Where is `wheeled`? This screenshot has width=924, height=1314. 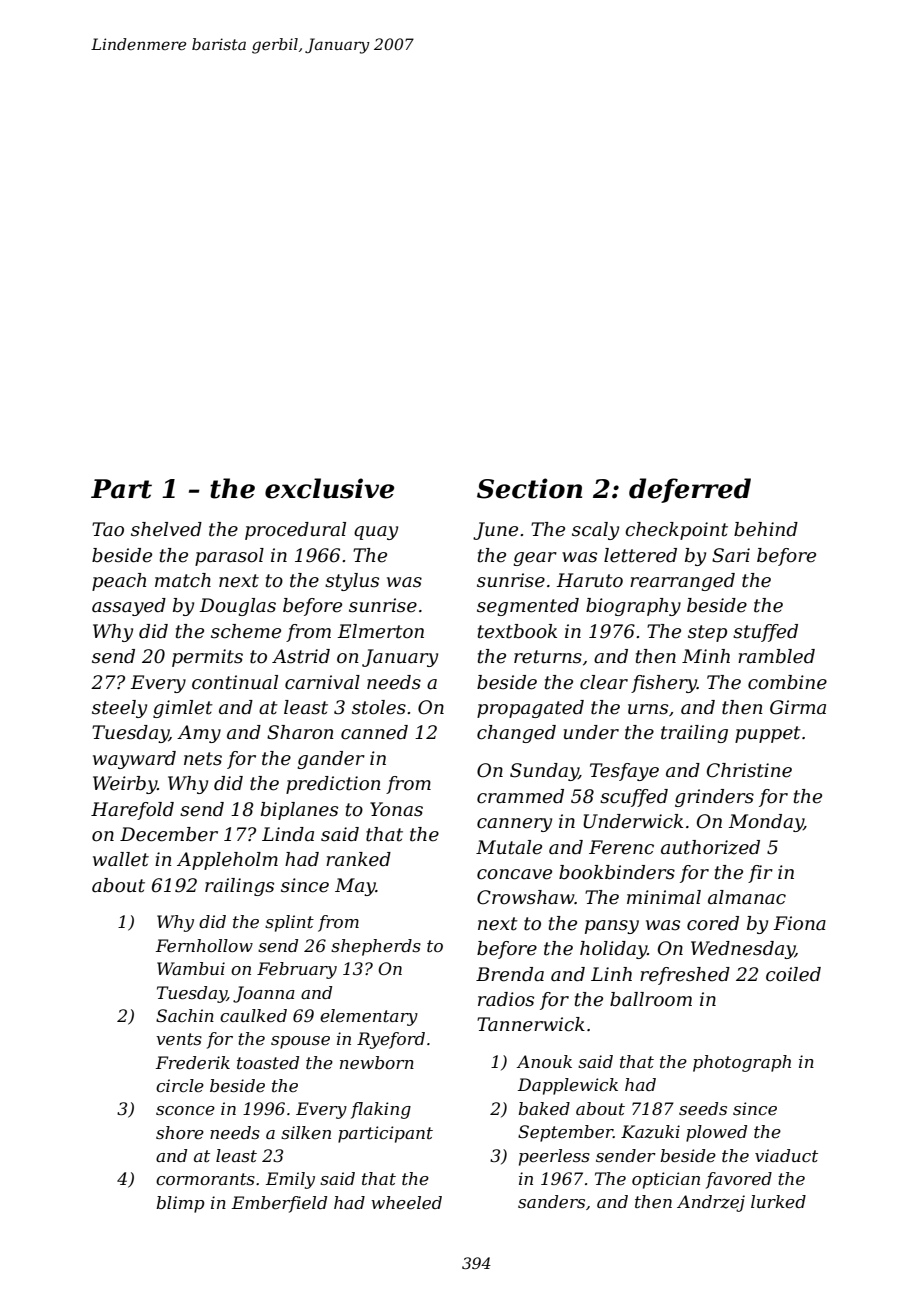 wheeled is located at coordinates (406, 1202).
